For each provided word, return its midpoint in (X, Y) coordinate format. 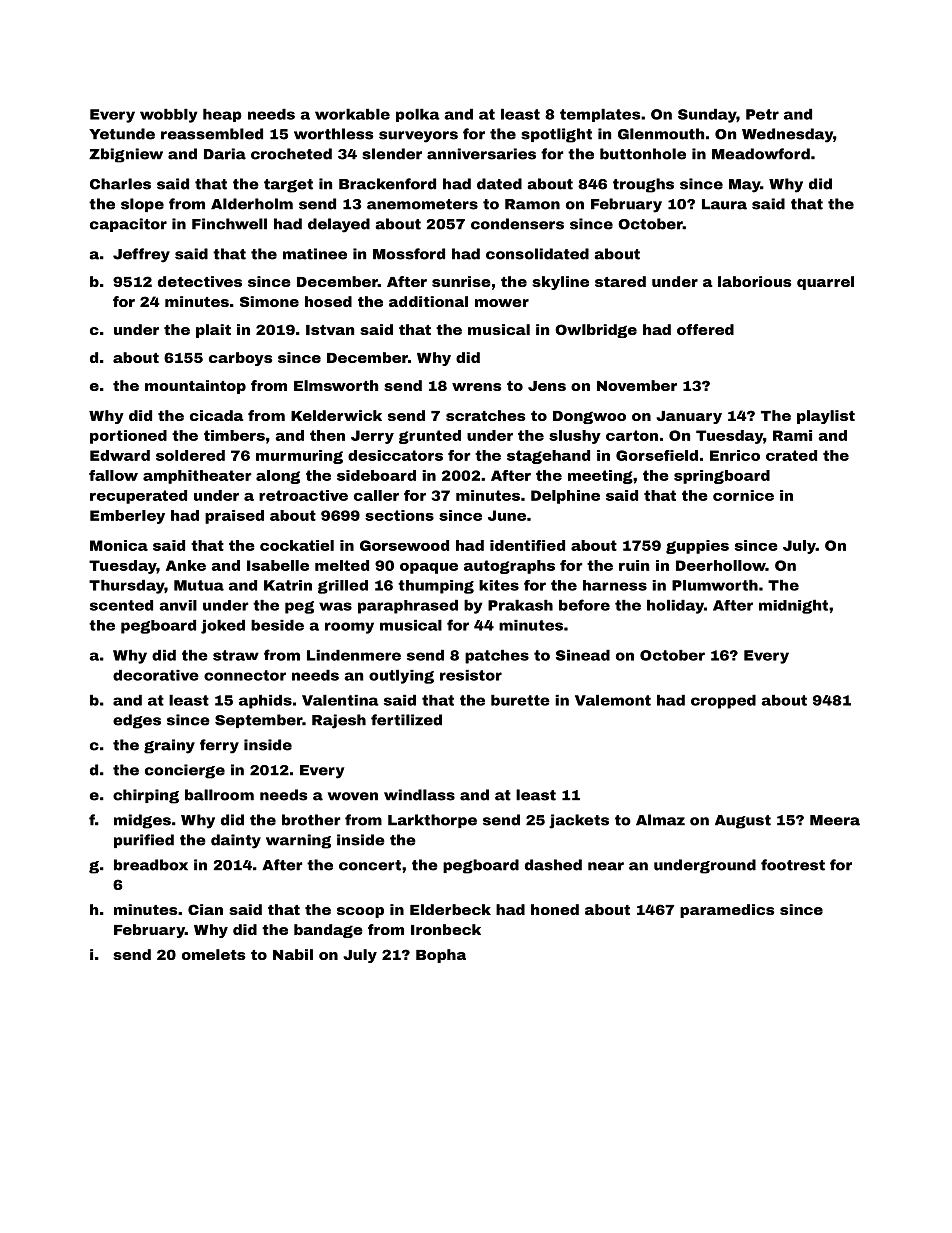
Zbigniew (126, 155)
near (606, 866)
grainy (169, 746)
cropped (723, 702)
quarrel (825, 283)
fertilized (406, 720)
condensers (517, 224)
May (745, 186)
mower (502, 303)
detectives (200, 281)
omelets (213, 954)
